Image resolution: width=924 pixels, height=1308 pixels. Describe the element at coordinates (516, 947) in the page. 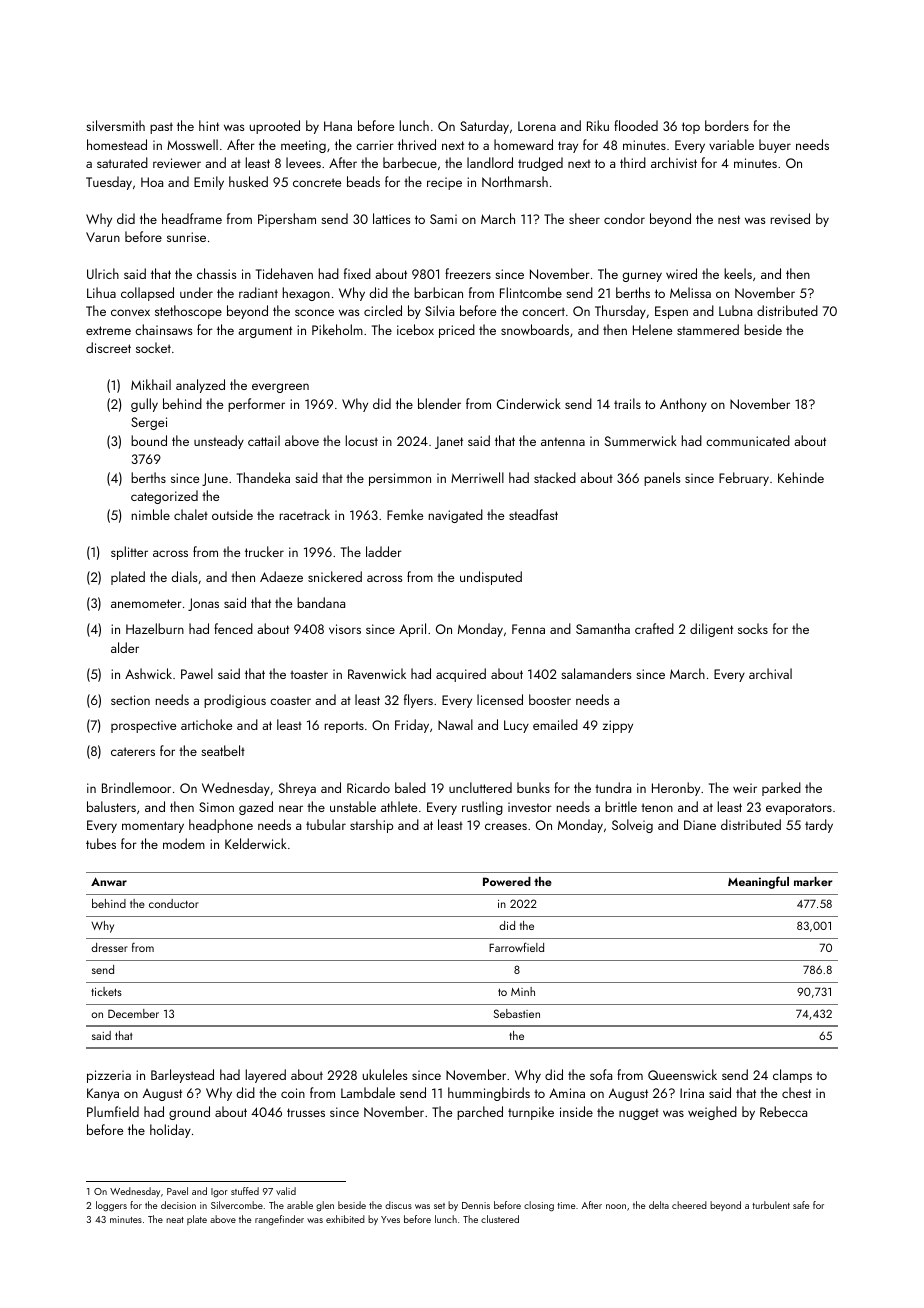

I see `Farrowfield` at that location.
